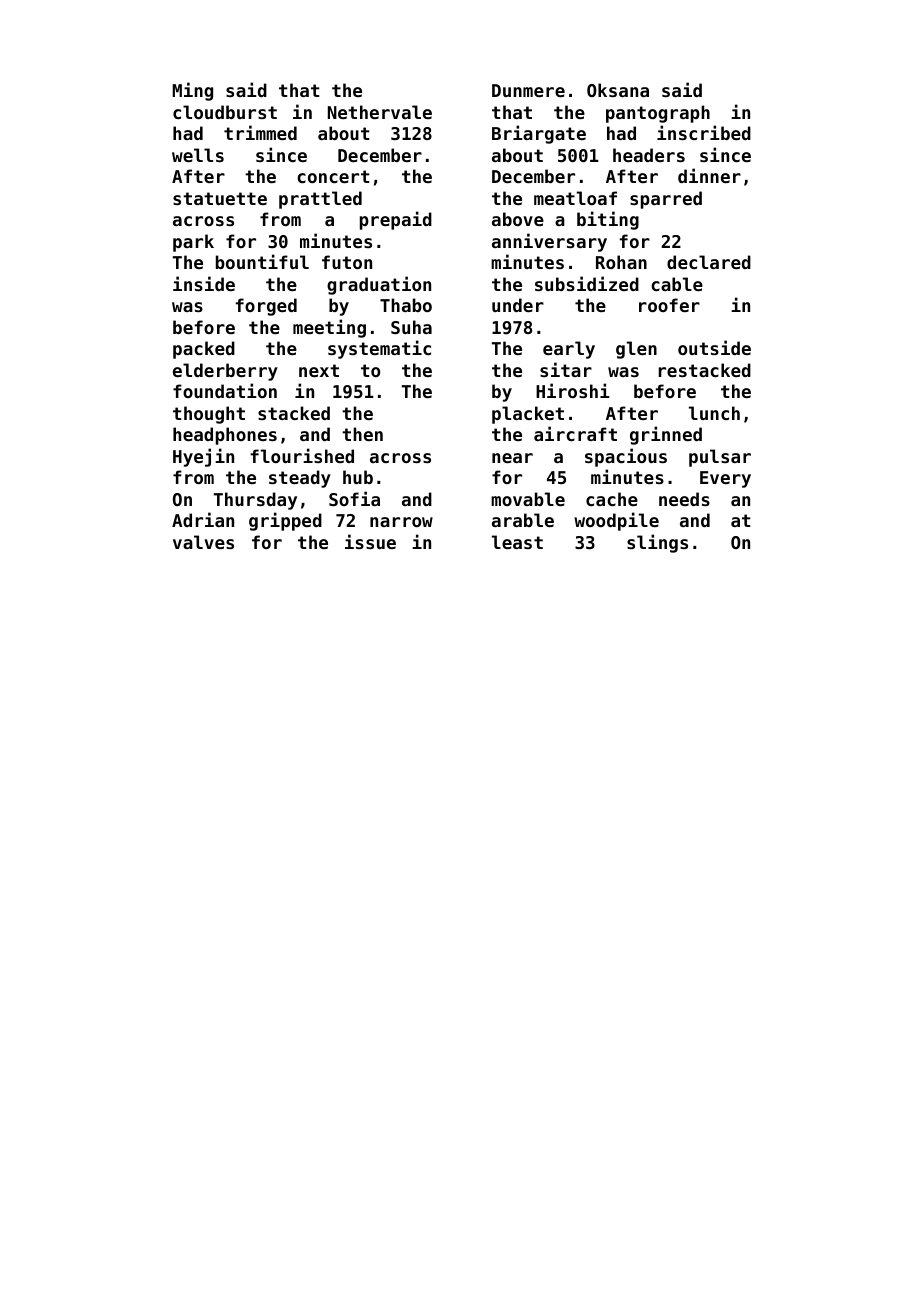 This screenshot has width=924, height=1311. I want to click on cloudburst, so click(225, 112).
